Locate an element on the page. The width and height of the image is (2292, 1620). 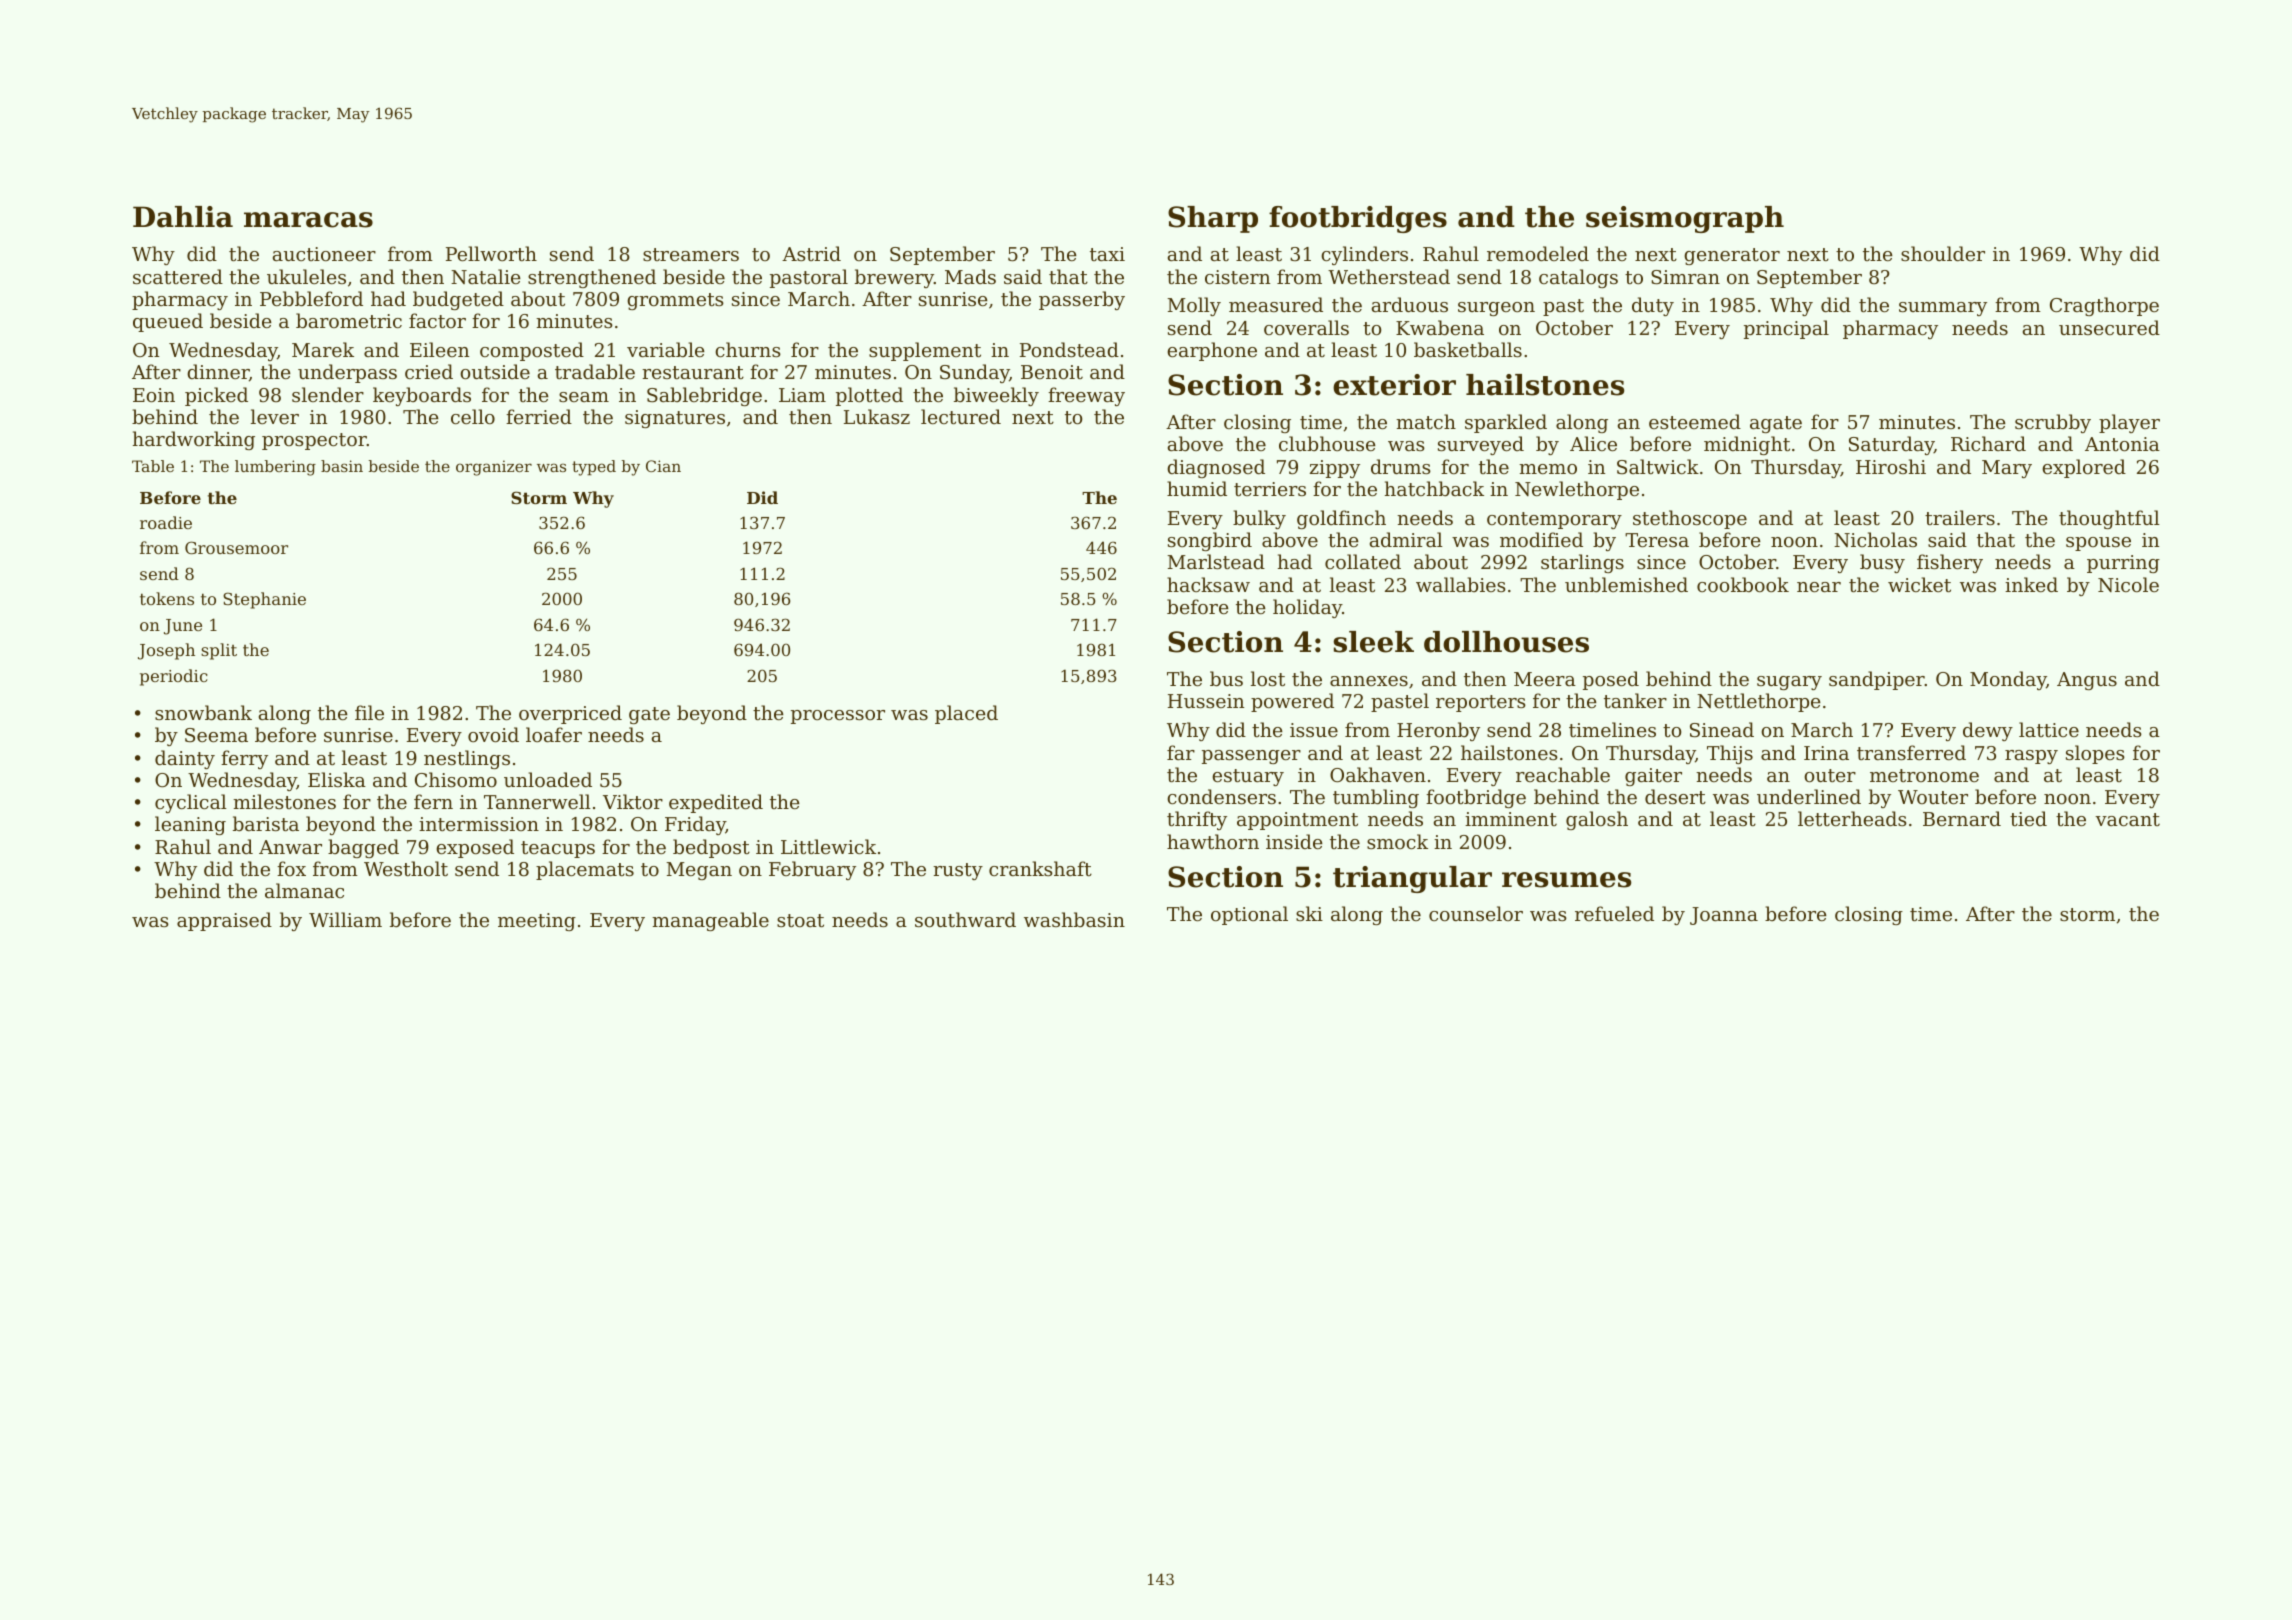
Molly is located at coordinates (1194, 306).
